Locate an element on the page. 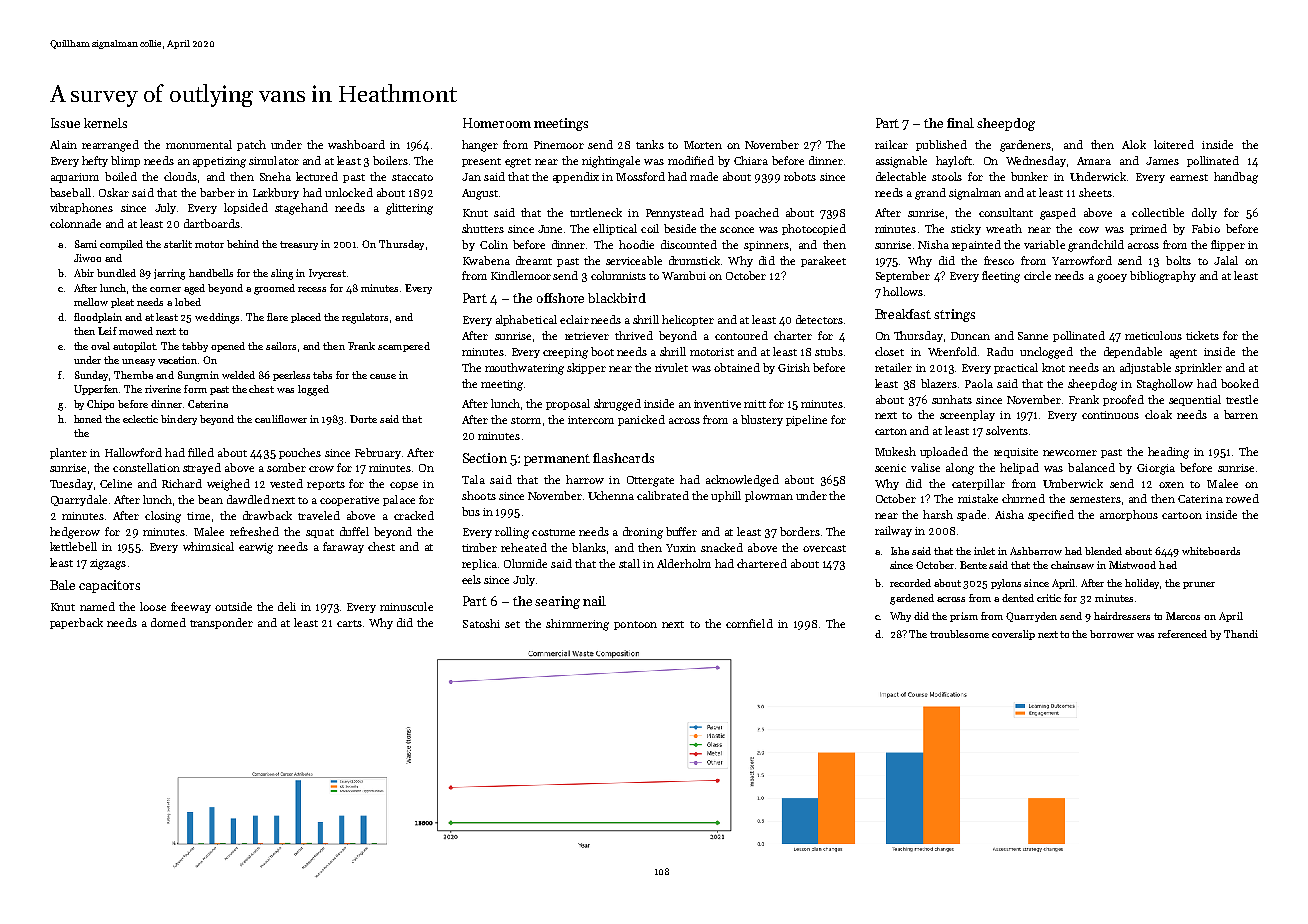 The width and height of the page is (1308, 924). cracked is located at coordinates (414, 515).
